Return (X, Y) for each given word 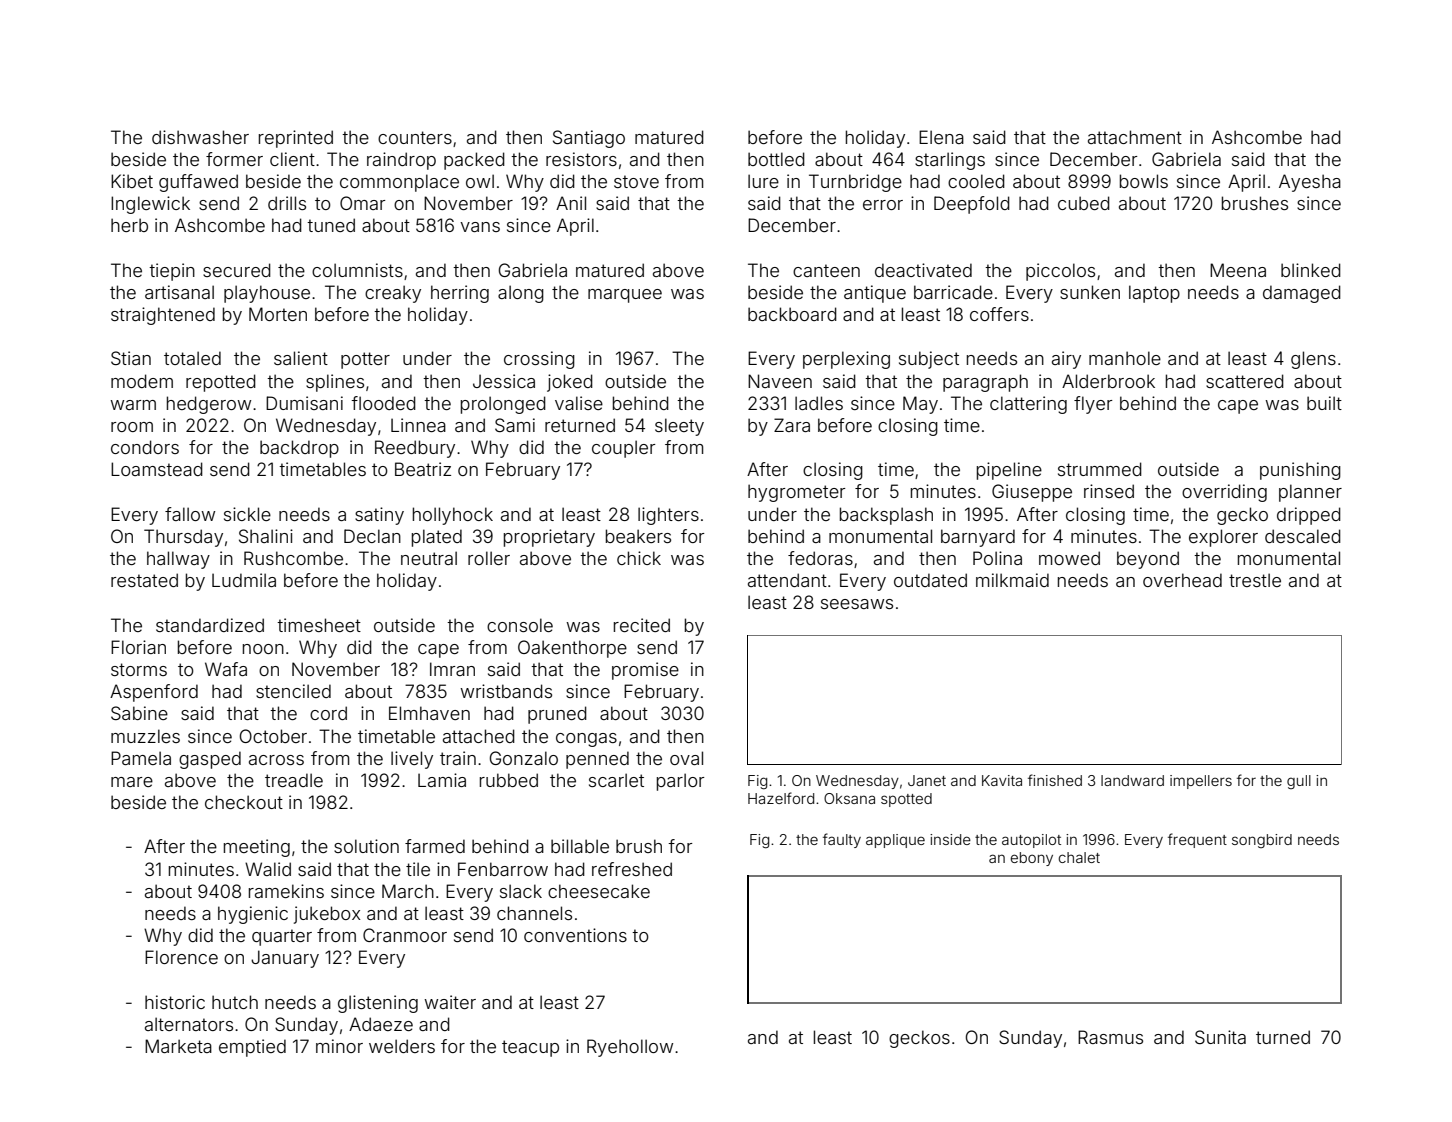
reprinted (296, 139)
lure (763, 181)
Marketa (178, 1046)
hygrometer (796, 493)
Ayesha (1310, 183)
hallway (178, 560)
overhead (1182, 580)
